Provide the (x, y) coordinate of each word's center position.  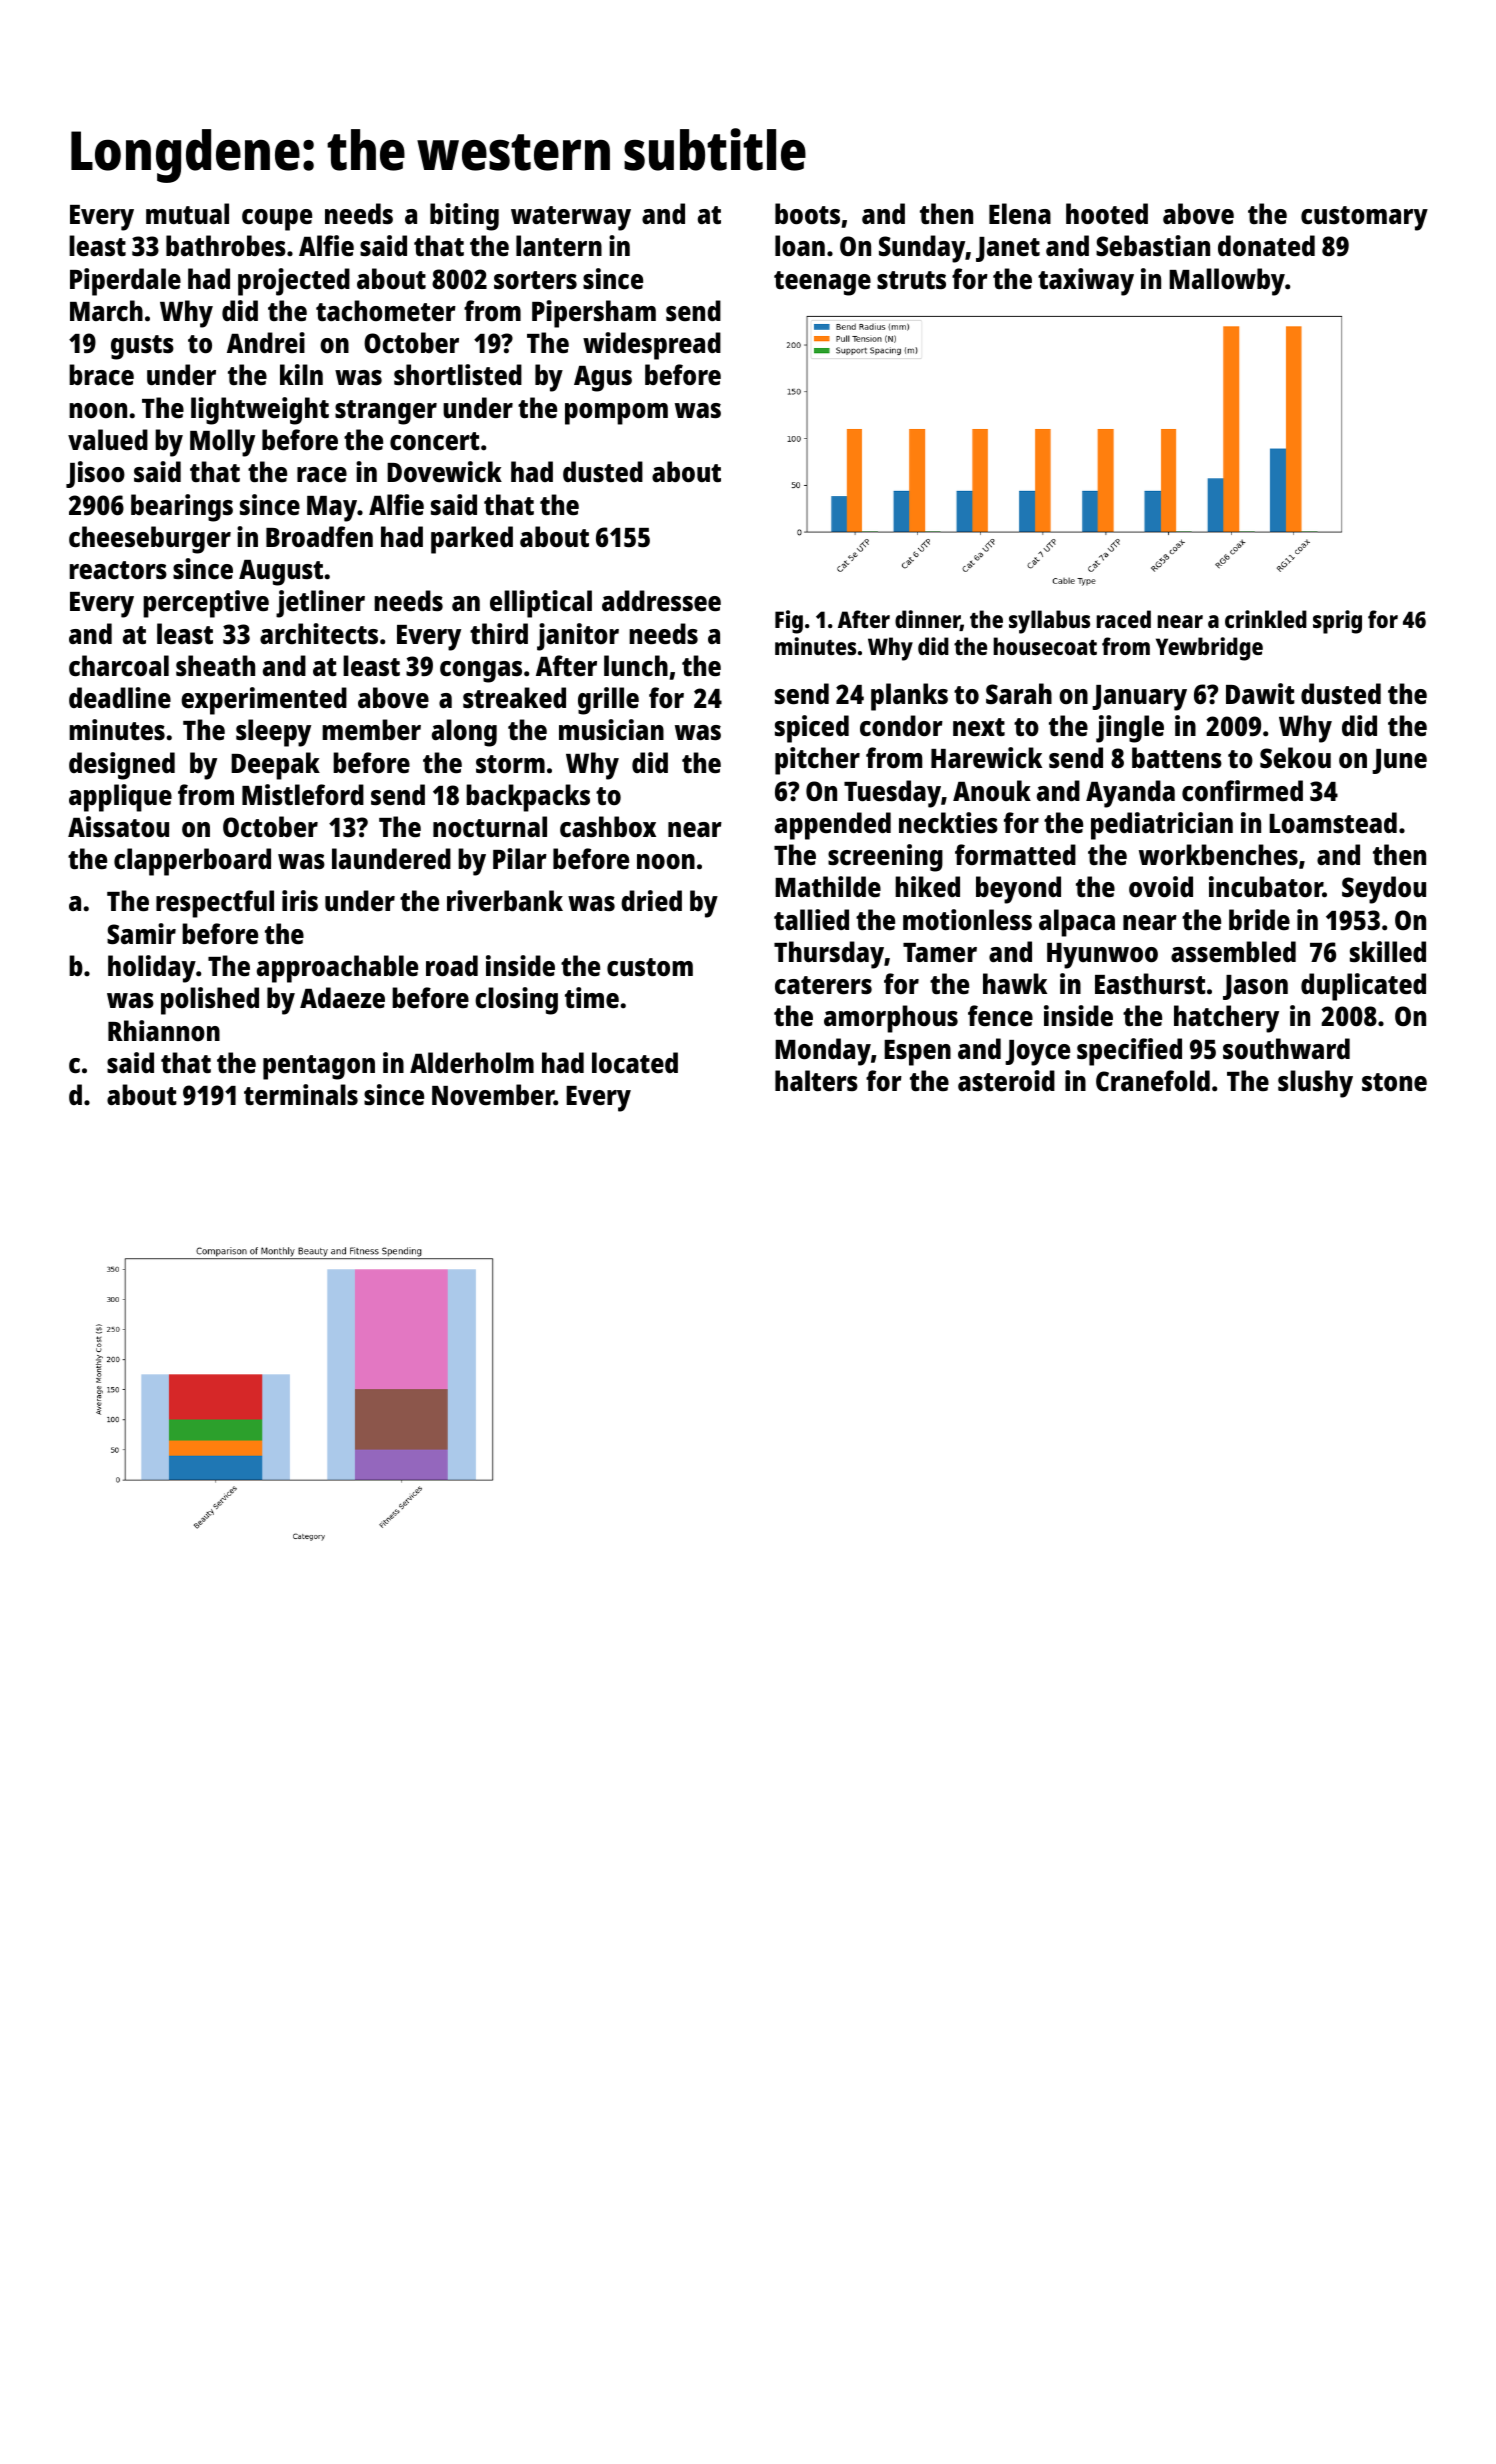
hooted (1107, 214)
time (592, 997)
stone (1394, 1082)
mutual (187, 213)
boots (807, 214)
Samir (141, 934)
